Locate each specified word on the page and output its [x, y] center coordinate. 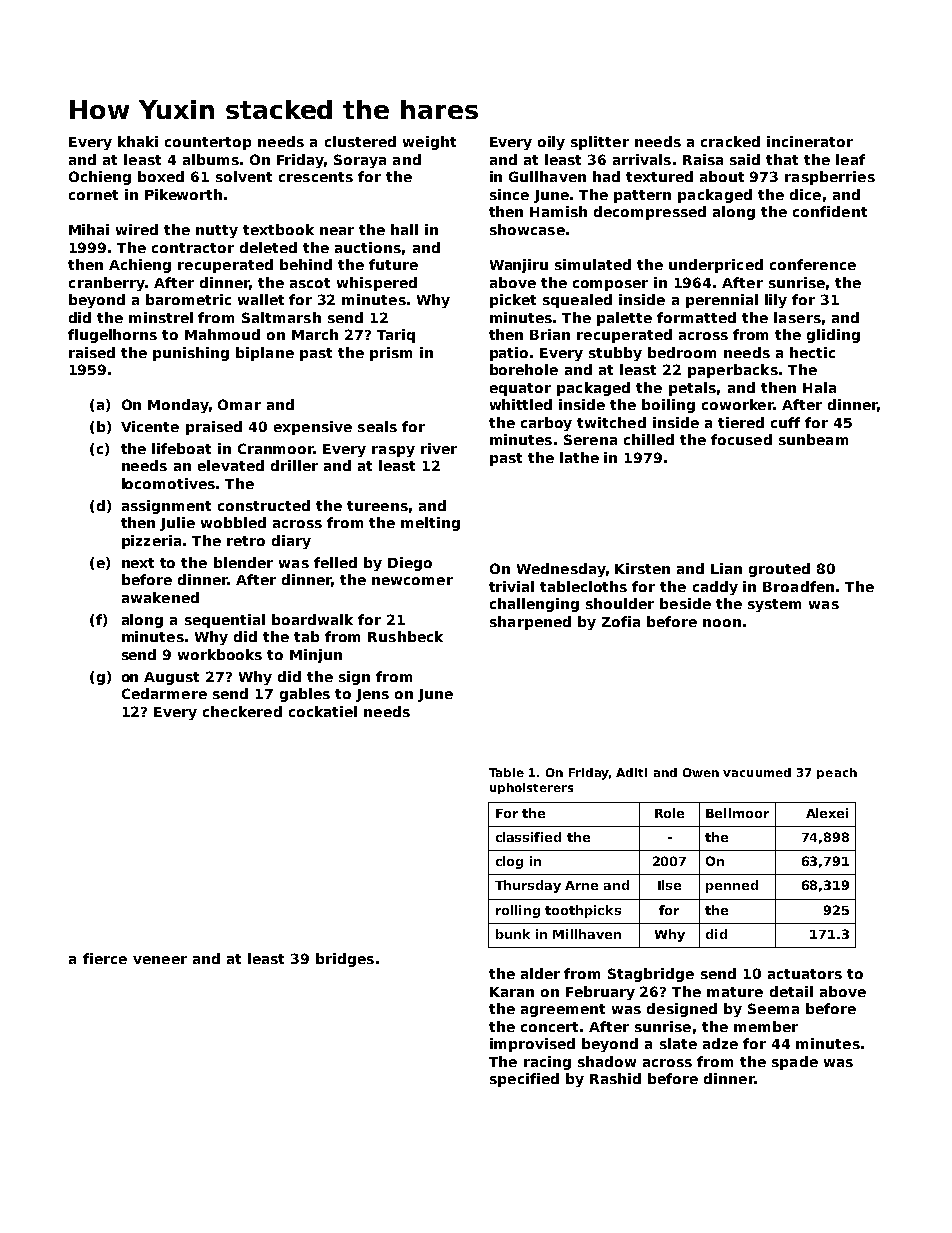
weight [429, 143]
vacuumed [757, 772]
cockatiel [323, 711]
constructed [264, 505]
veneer [160, 960]
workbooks [220, 654]
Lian [726, 568]
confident [830, 211]
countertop [208, 143]
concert [549, 1027]
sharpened [530, 623]
